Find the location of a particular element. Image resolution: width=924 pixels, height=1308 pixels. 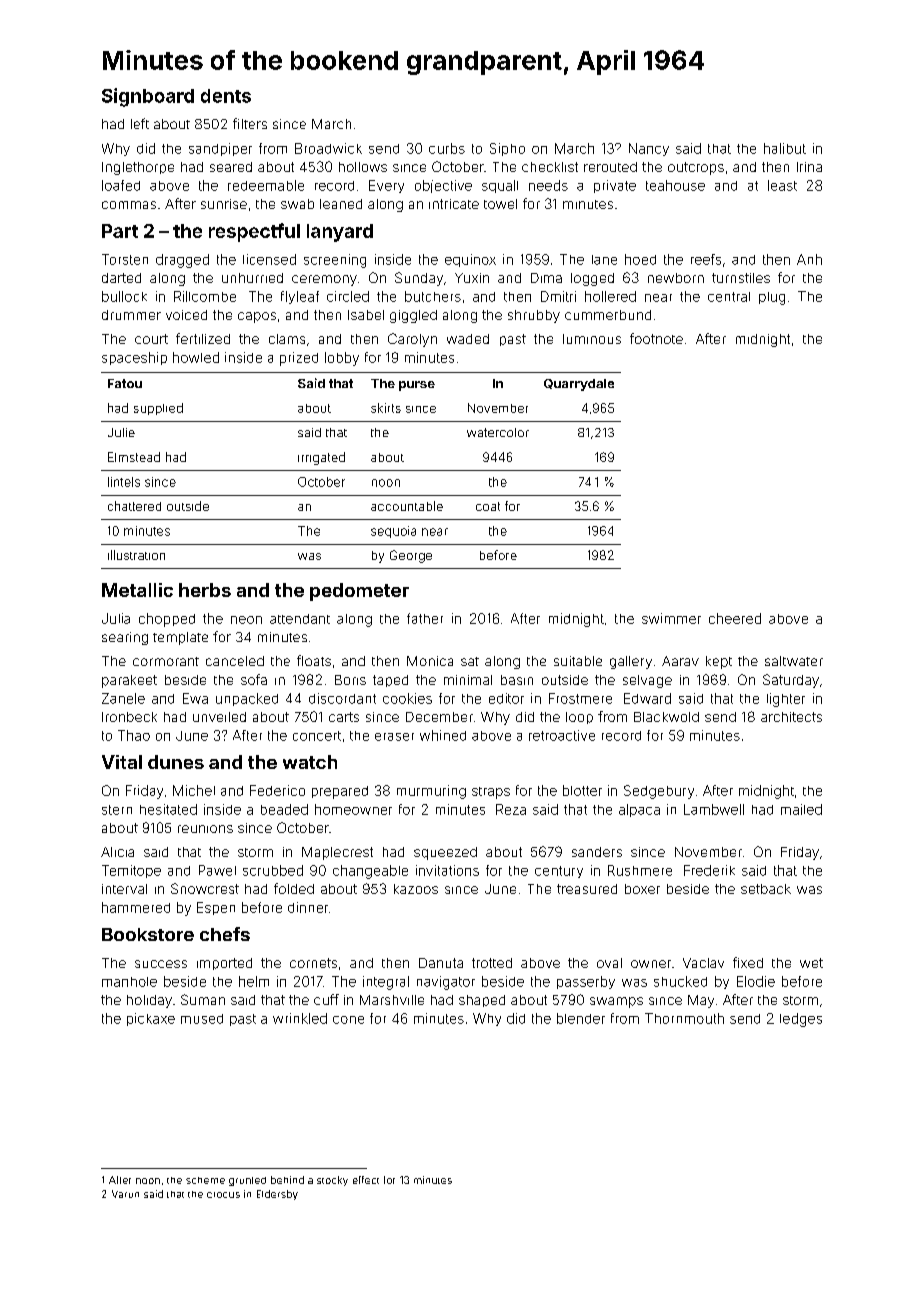

Fatou is located at coordinates (125, 383).
